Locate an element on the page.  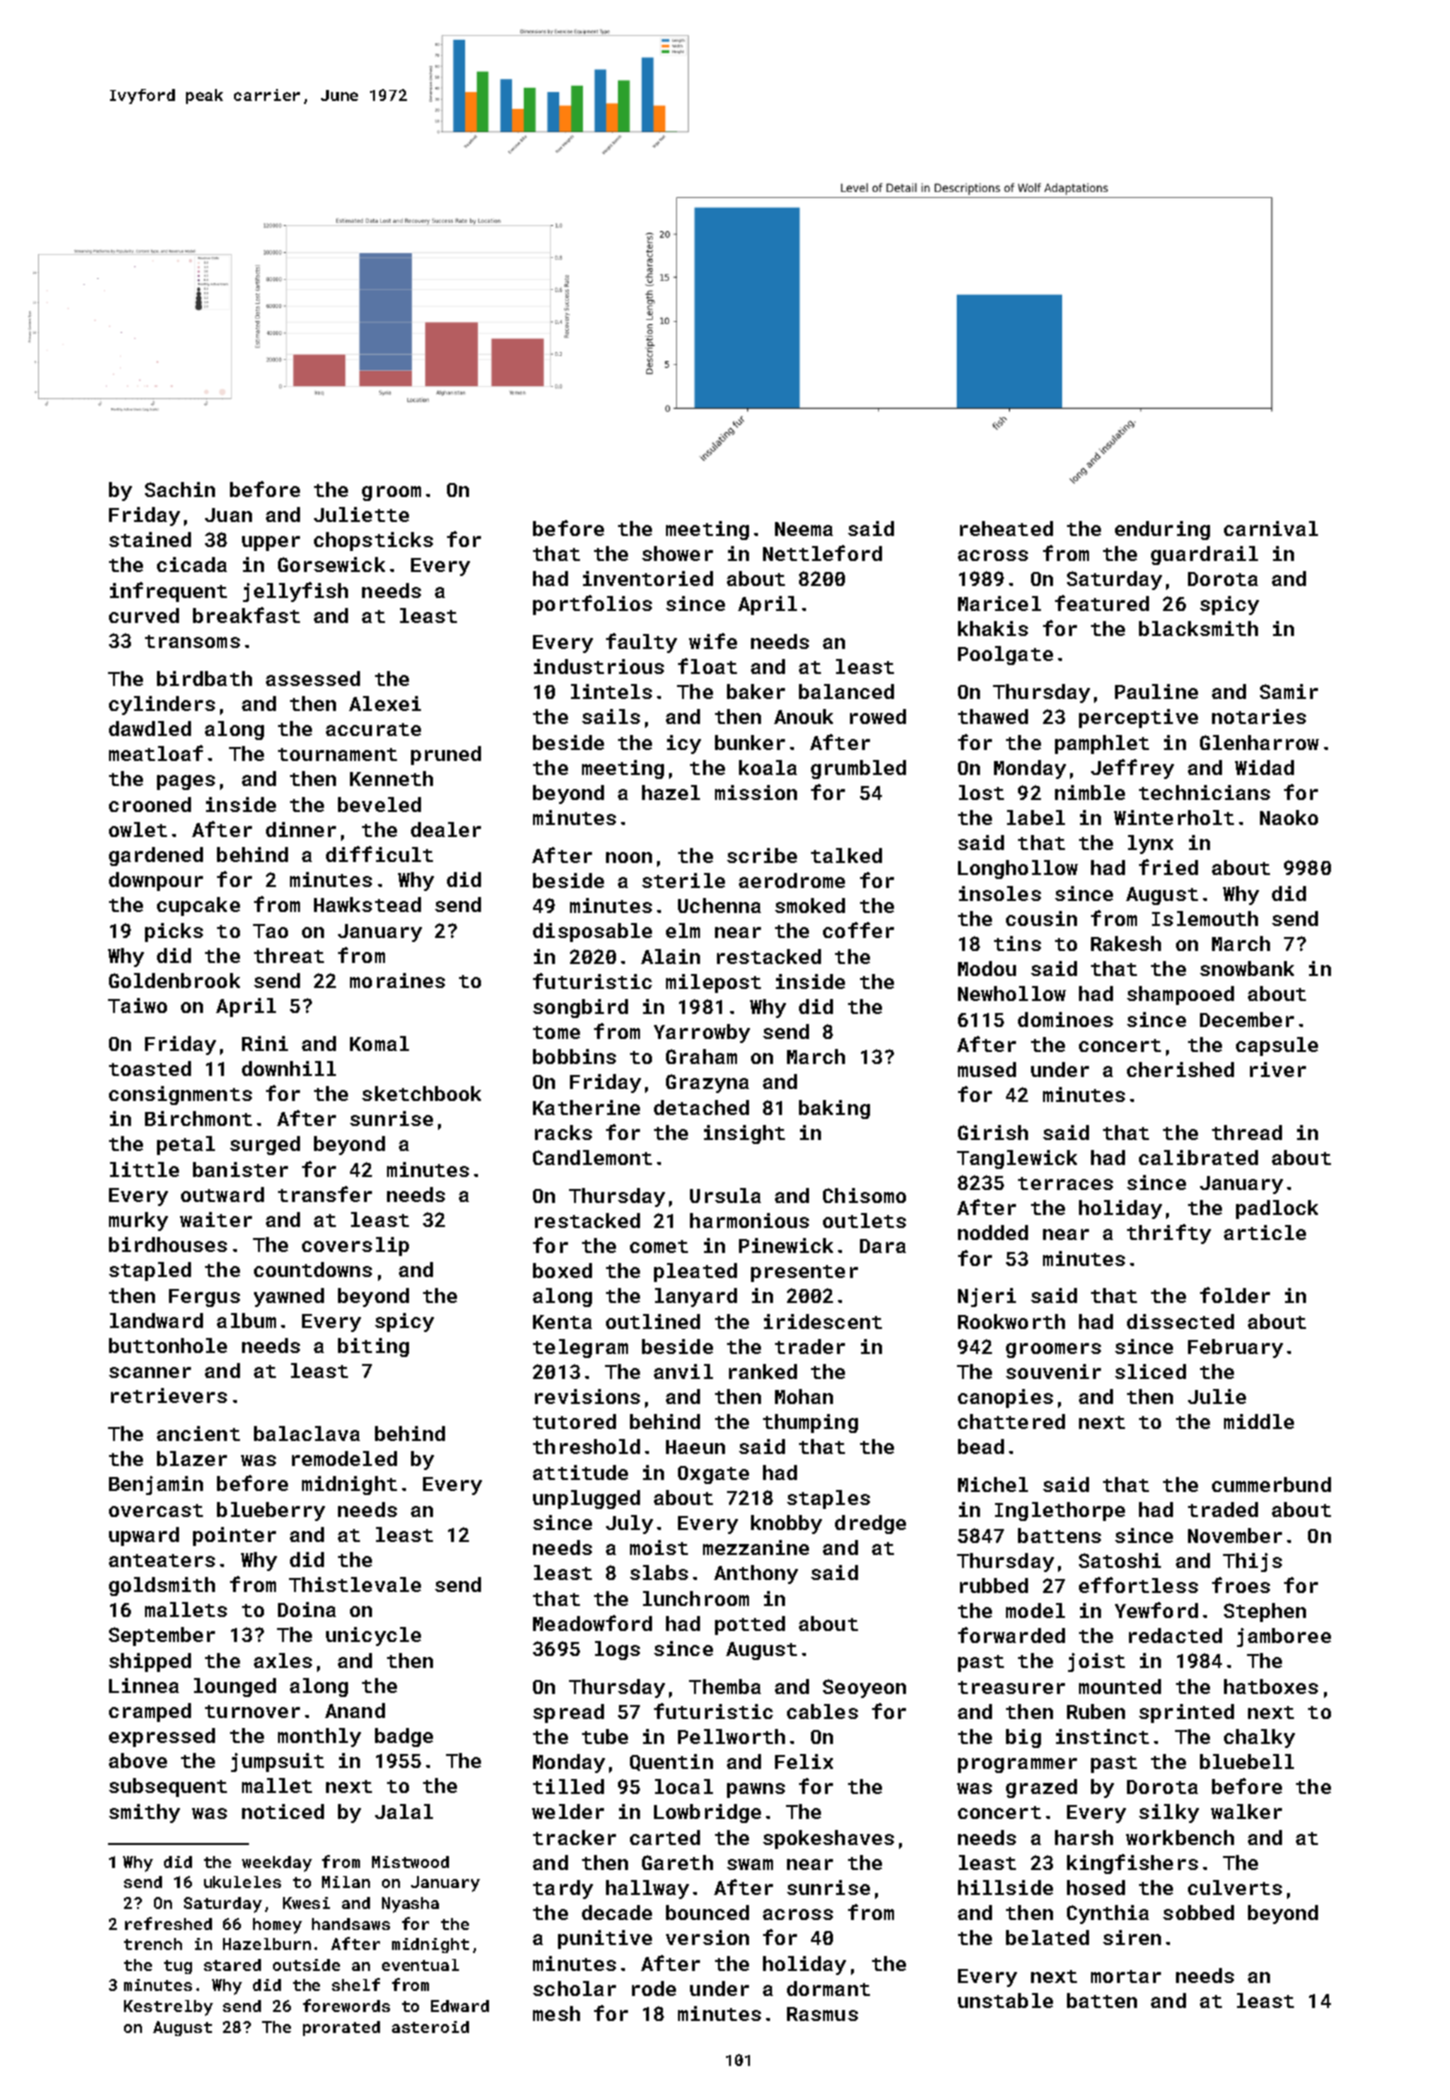
Neema is located at coordinates (804, 529).
